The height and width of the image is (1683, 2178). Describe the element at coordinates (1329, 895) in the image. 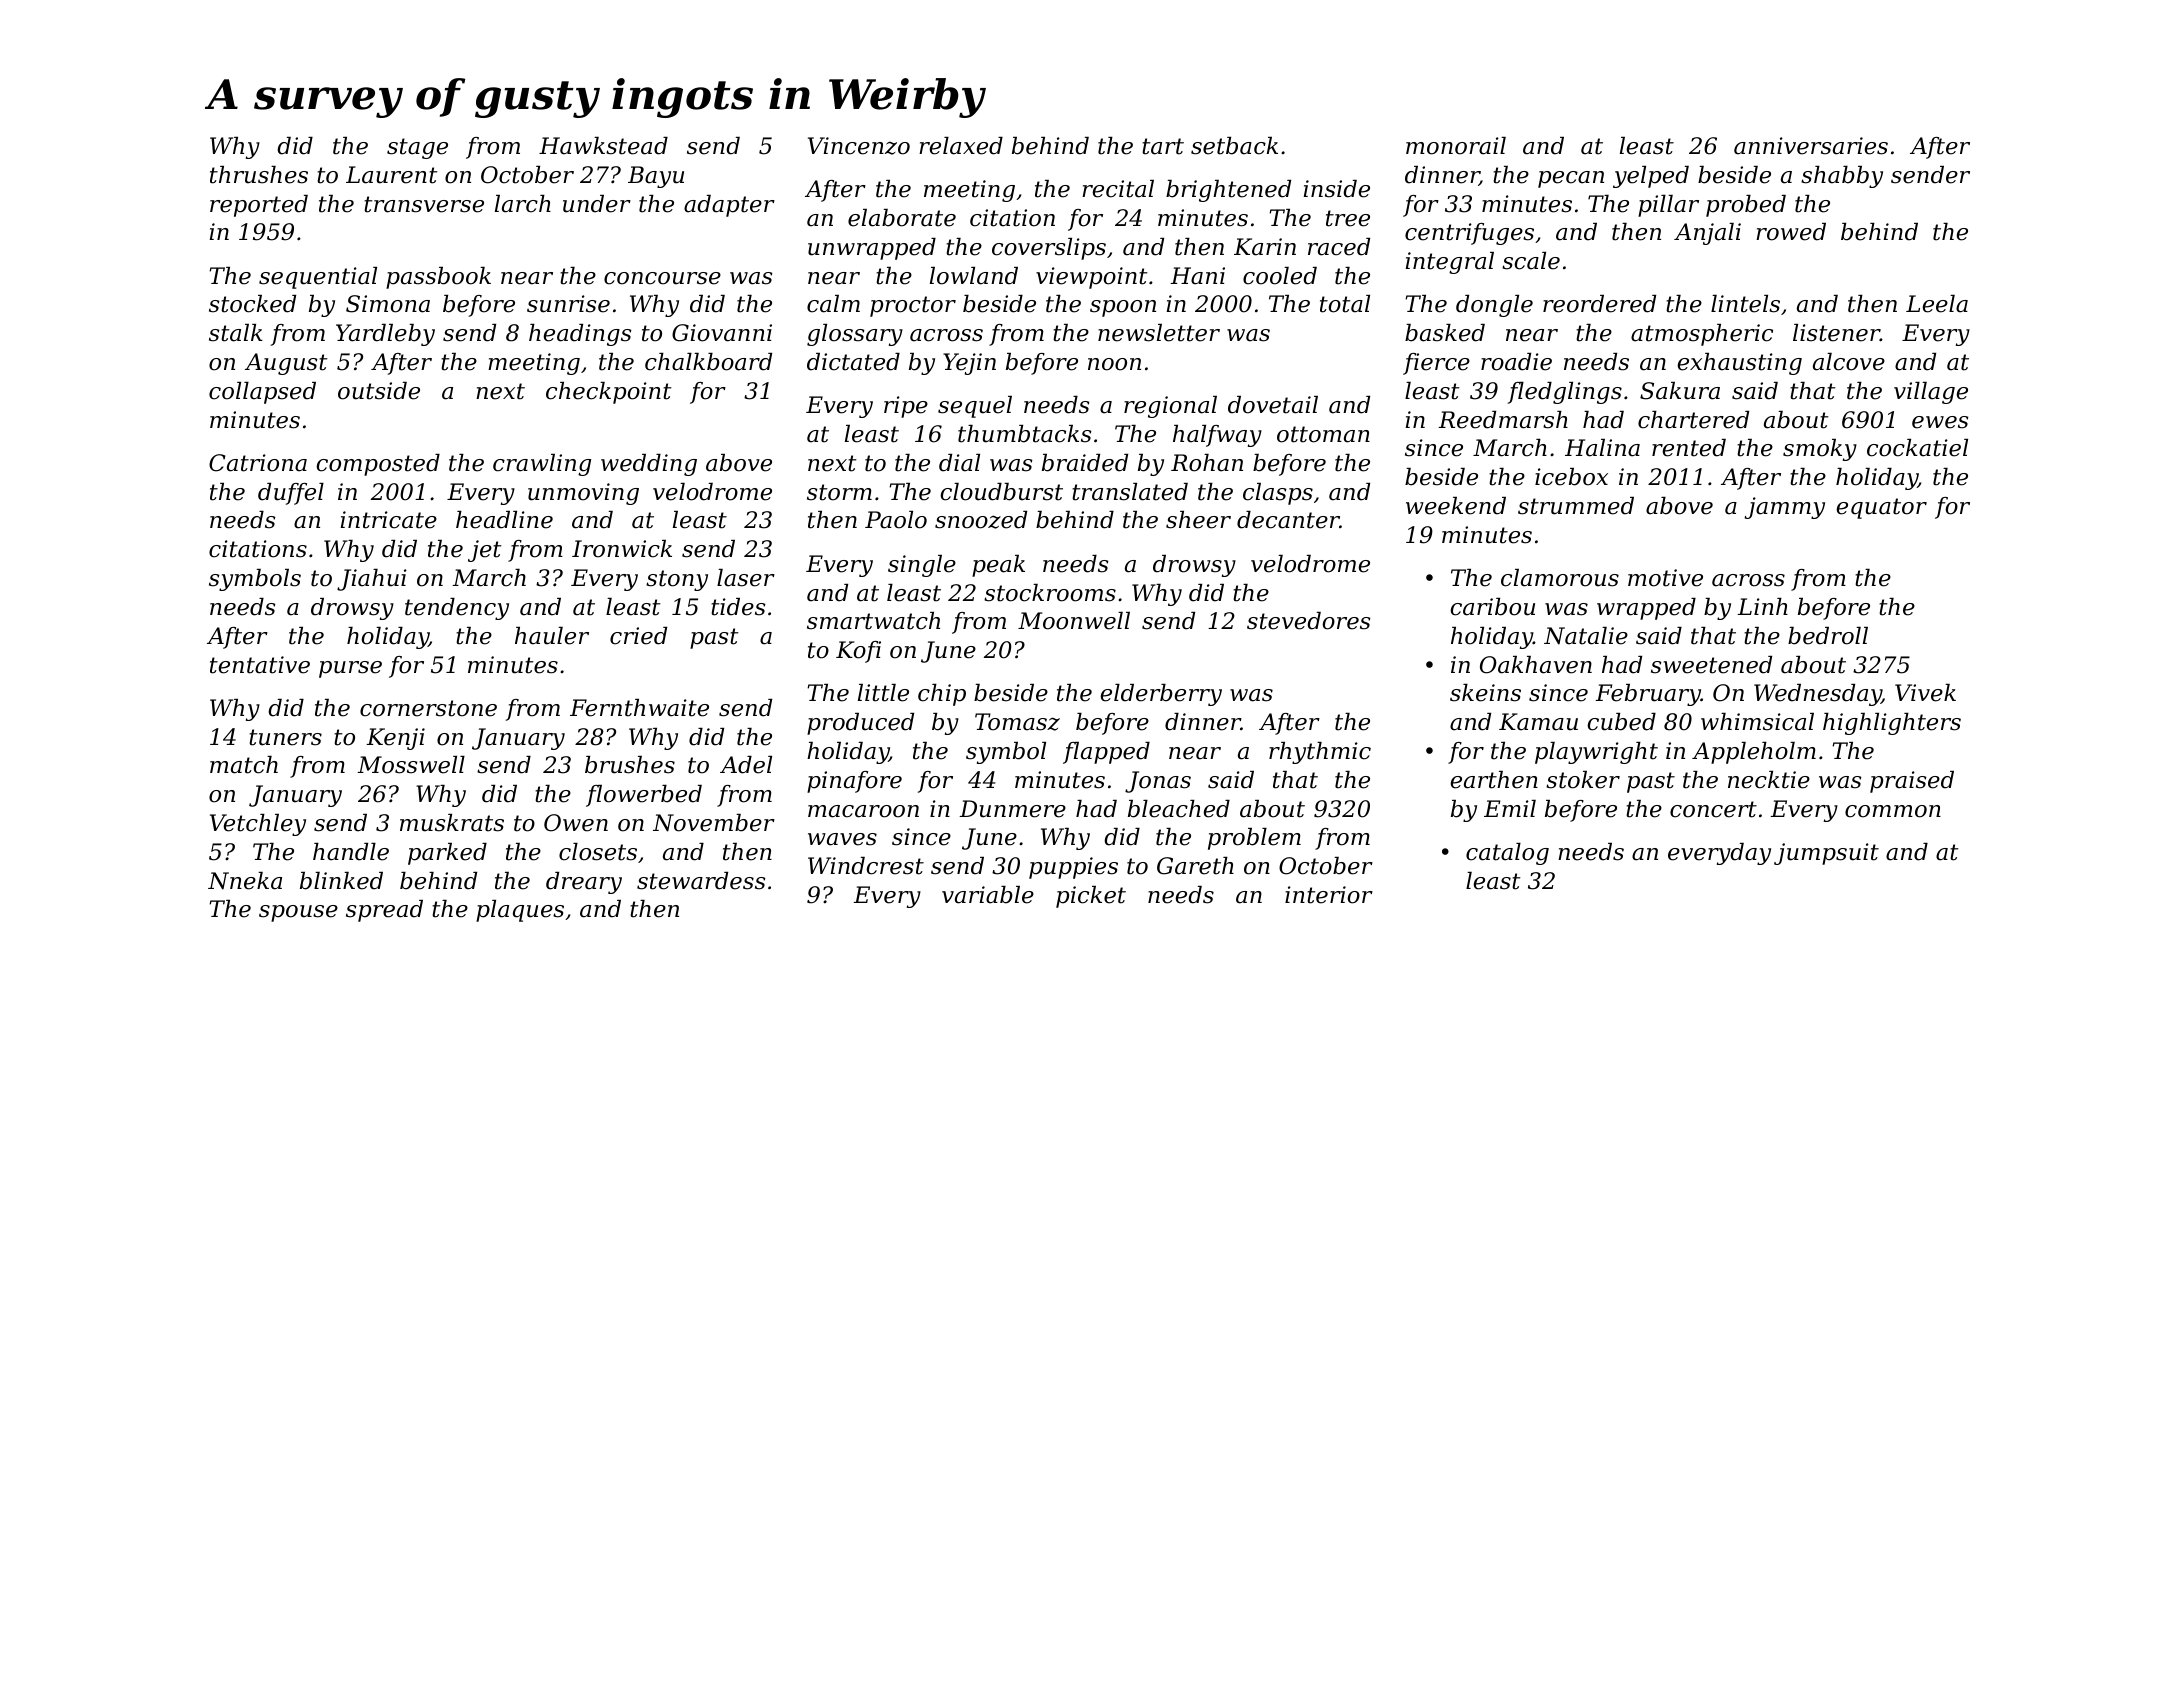

I see `interior` at that location.
